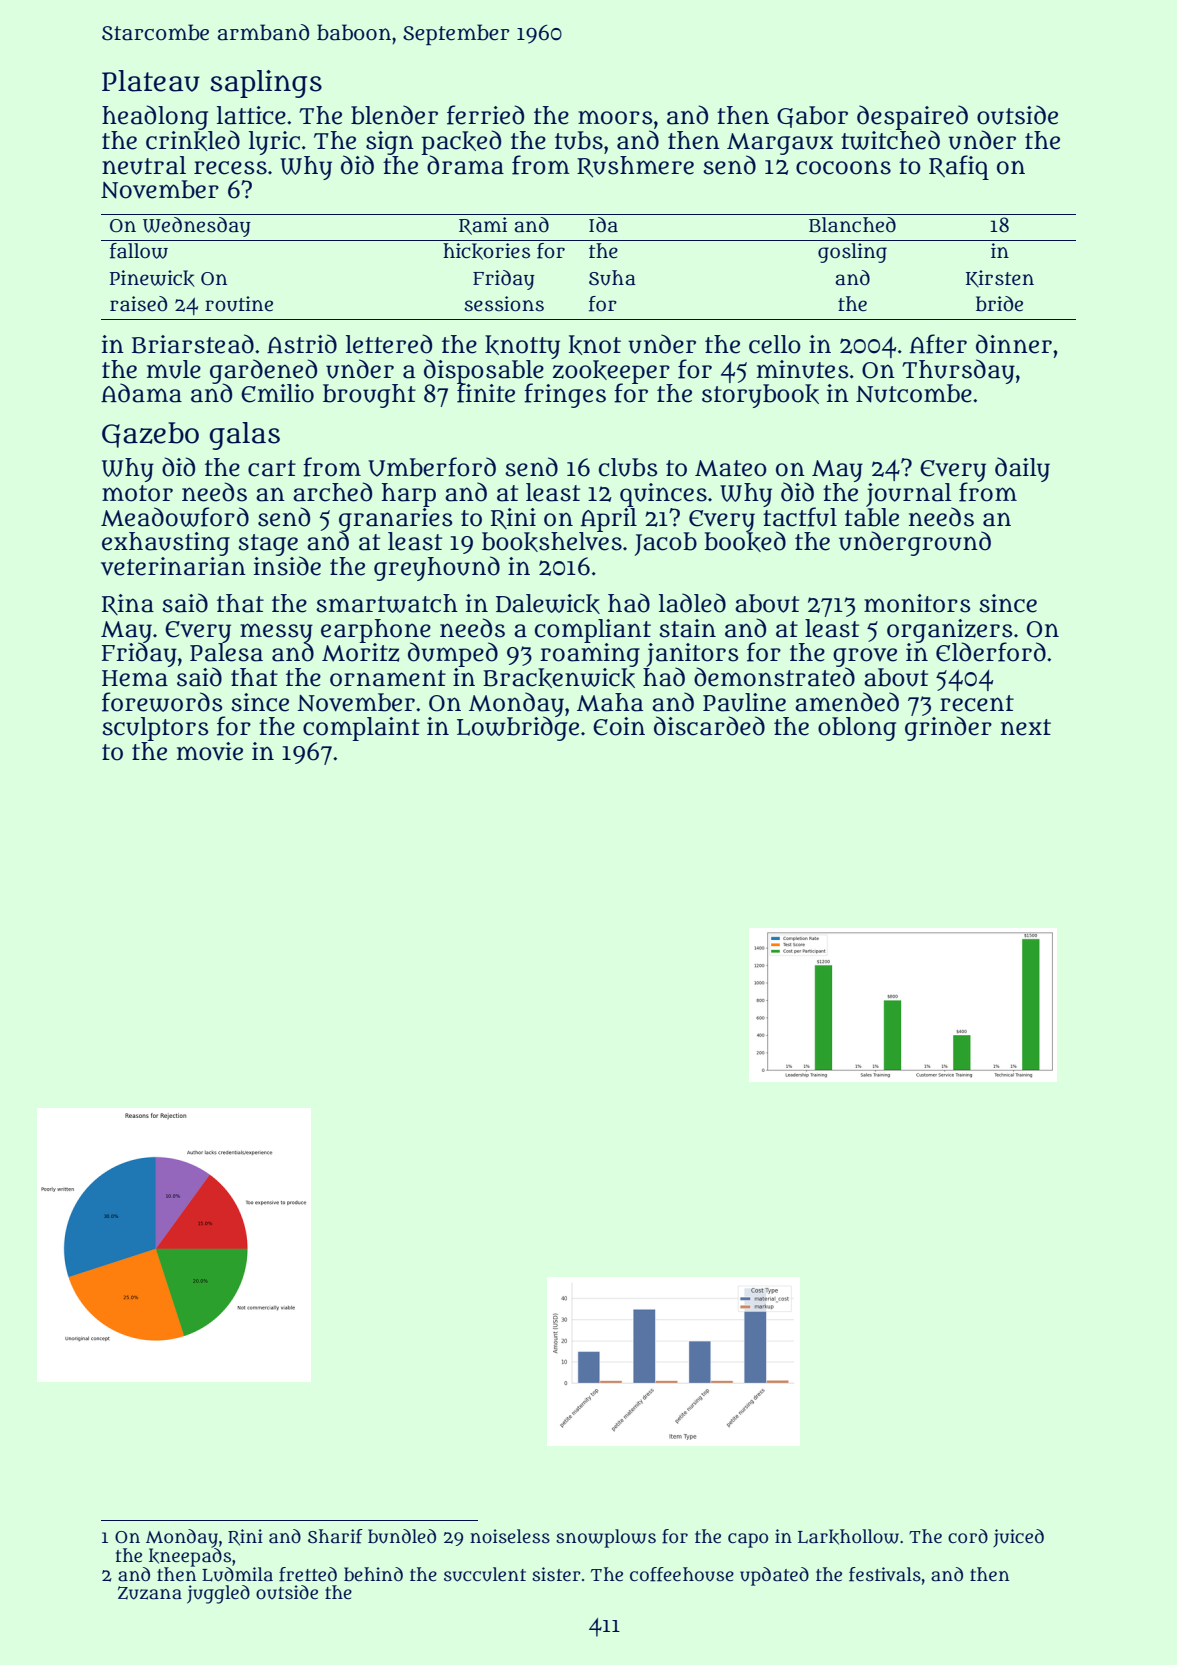 This screenshot has height=1665, width=1177. What do you see at coordinates (912, 117) in the screenshot?
I see `despaired` at bounding box center [912, 117].
